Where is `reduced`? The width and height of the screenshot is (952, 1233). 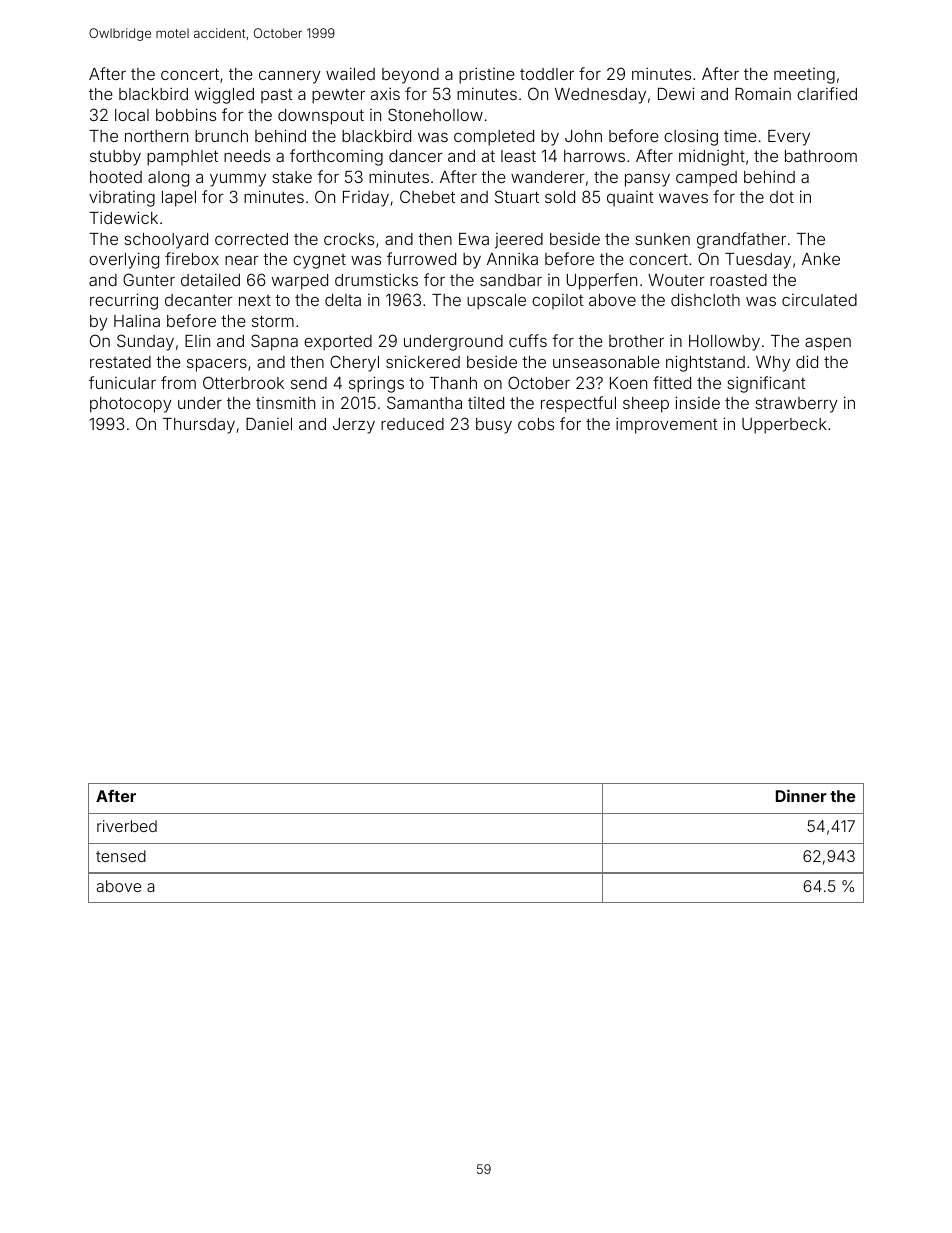 reduced is located at coordinates (412, 424).
